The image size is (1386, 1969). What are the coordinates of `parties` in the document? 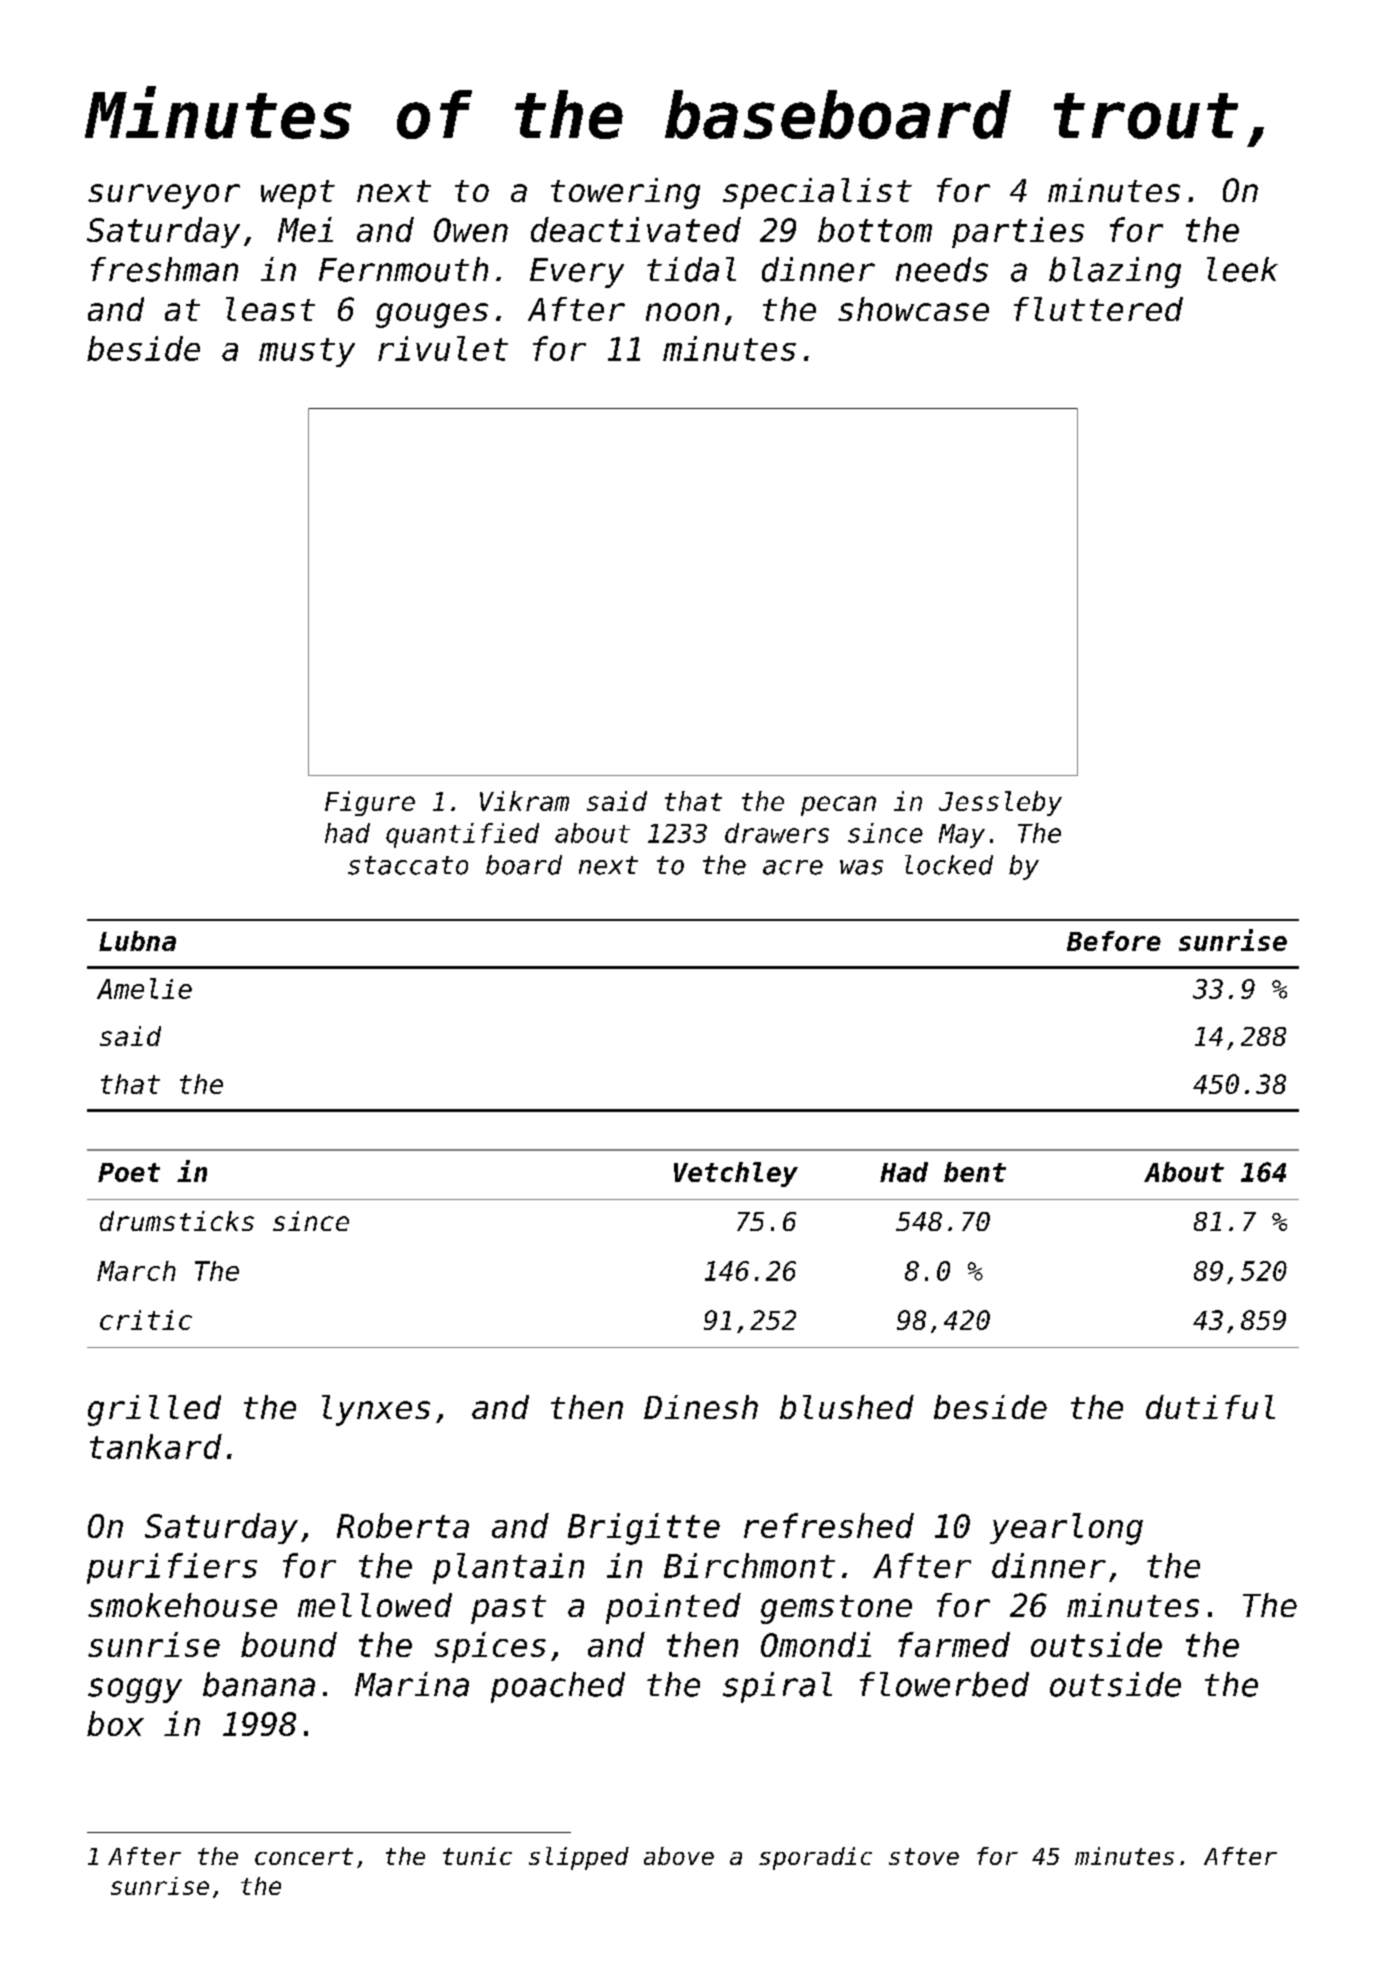 It's located at (1018, 232).
